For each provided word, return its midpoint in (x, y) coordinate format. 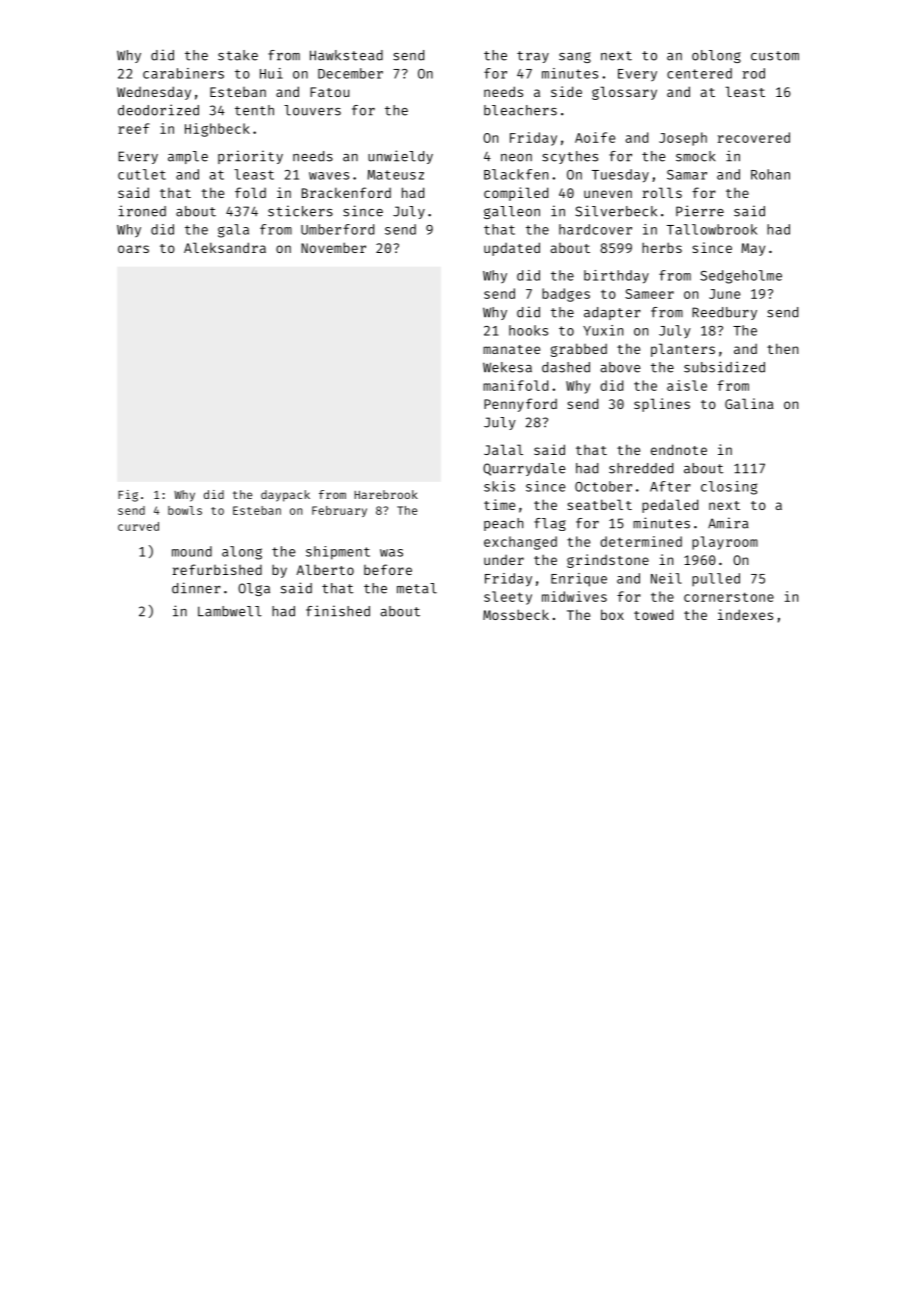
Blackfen (516, 174)
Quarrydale (524, 469)
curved (138, 526)
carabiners (183, 73)
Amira (728, 523)
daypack (285, 496)
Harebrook (386, 494)
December (350, 73)
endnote (679, 449)
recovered (754, 137)
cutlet (142, 174)
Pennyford (520, 405)
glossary (624, 93)
